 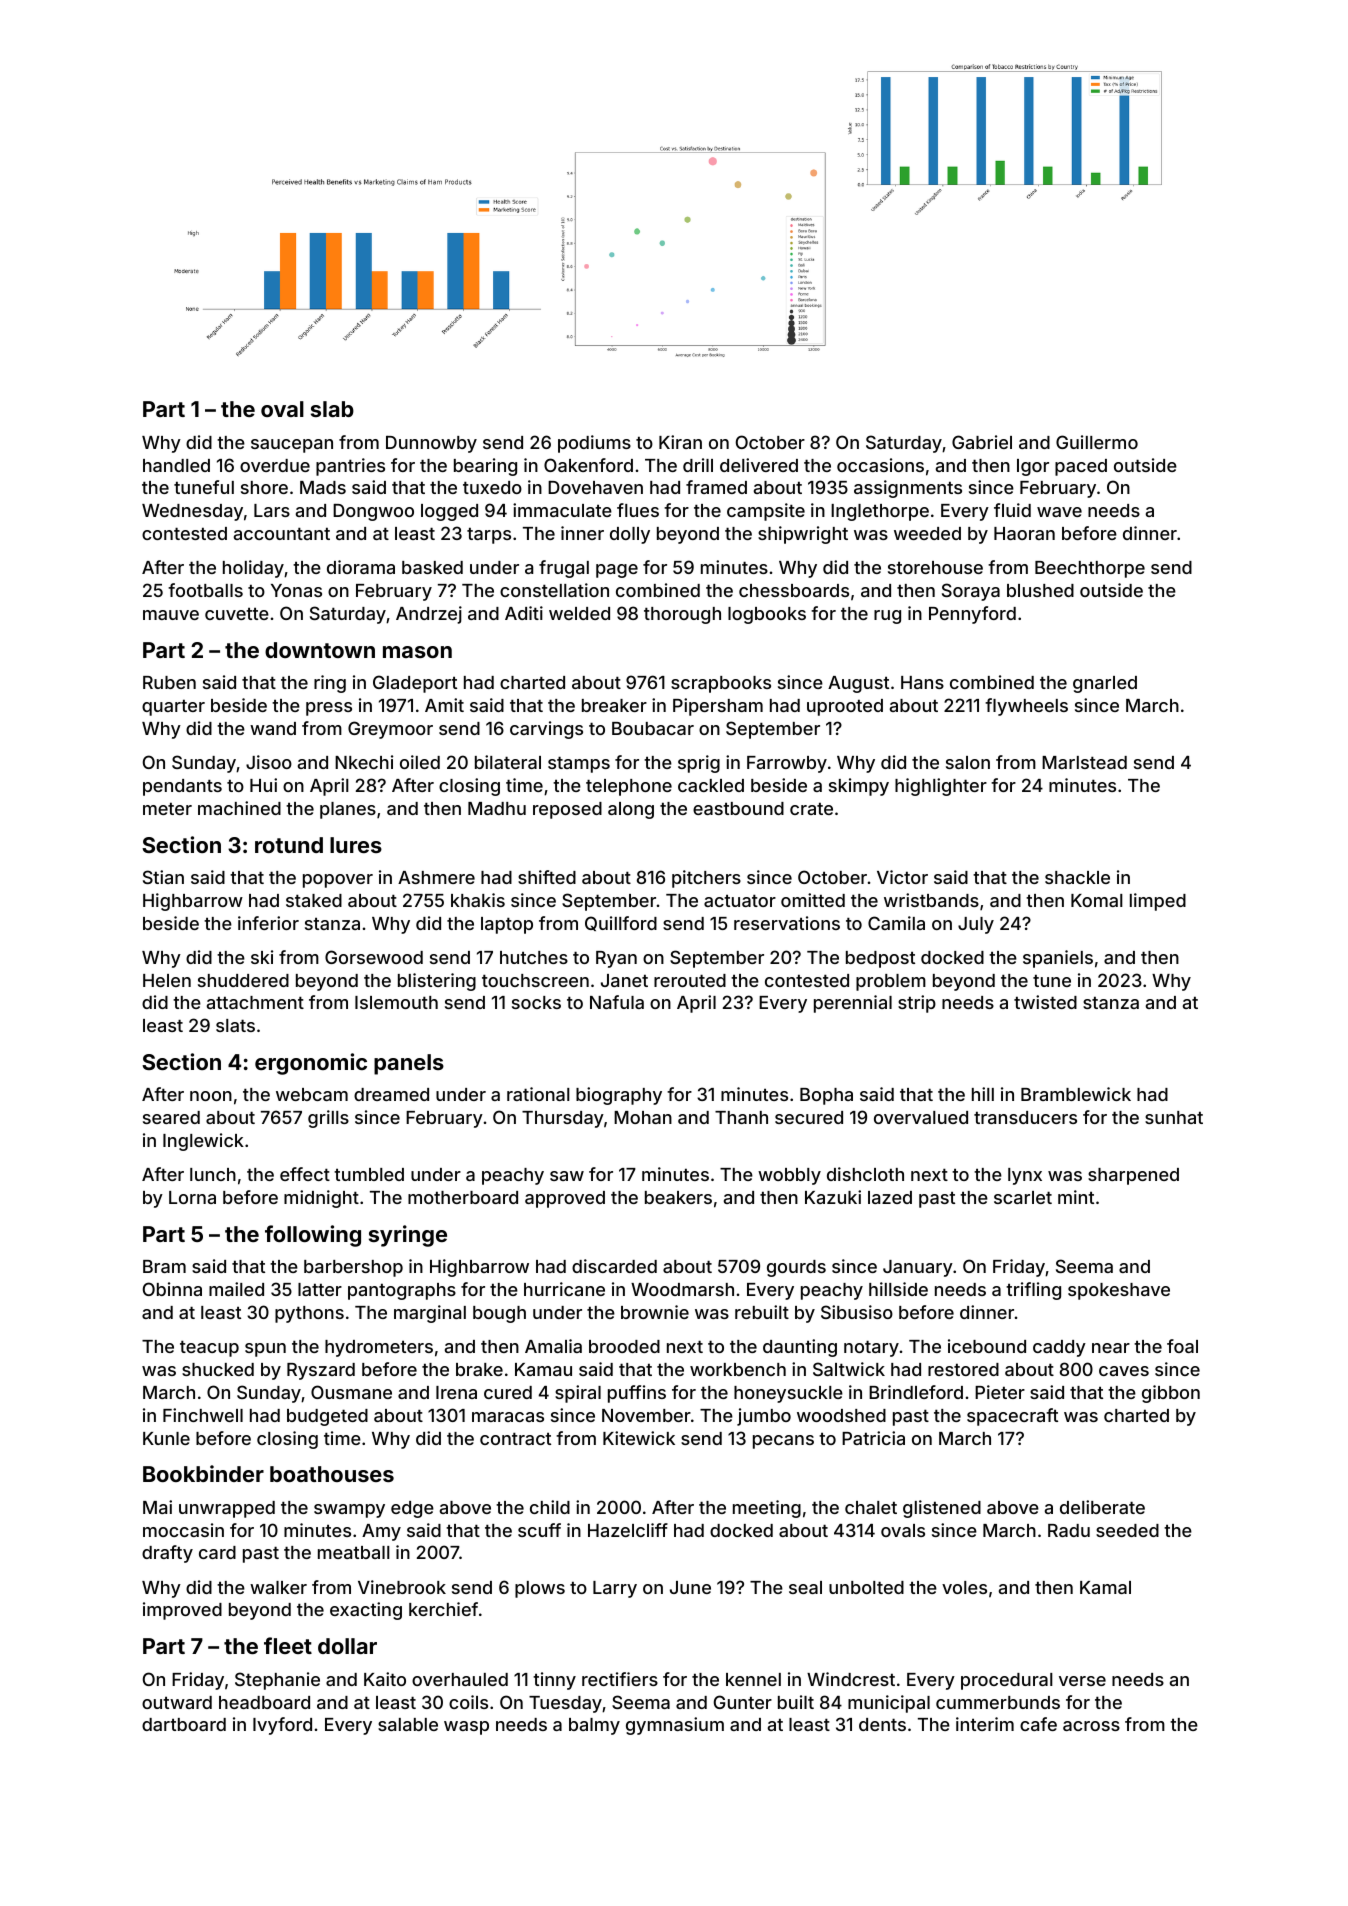 What do you see at coordinates (1174, 1117) in the document?
I see `sunhat` at bounding box center [1174, 1117].
